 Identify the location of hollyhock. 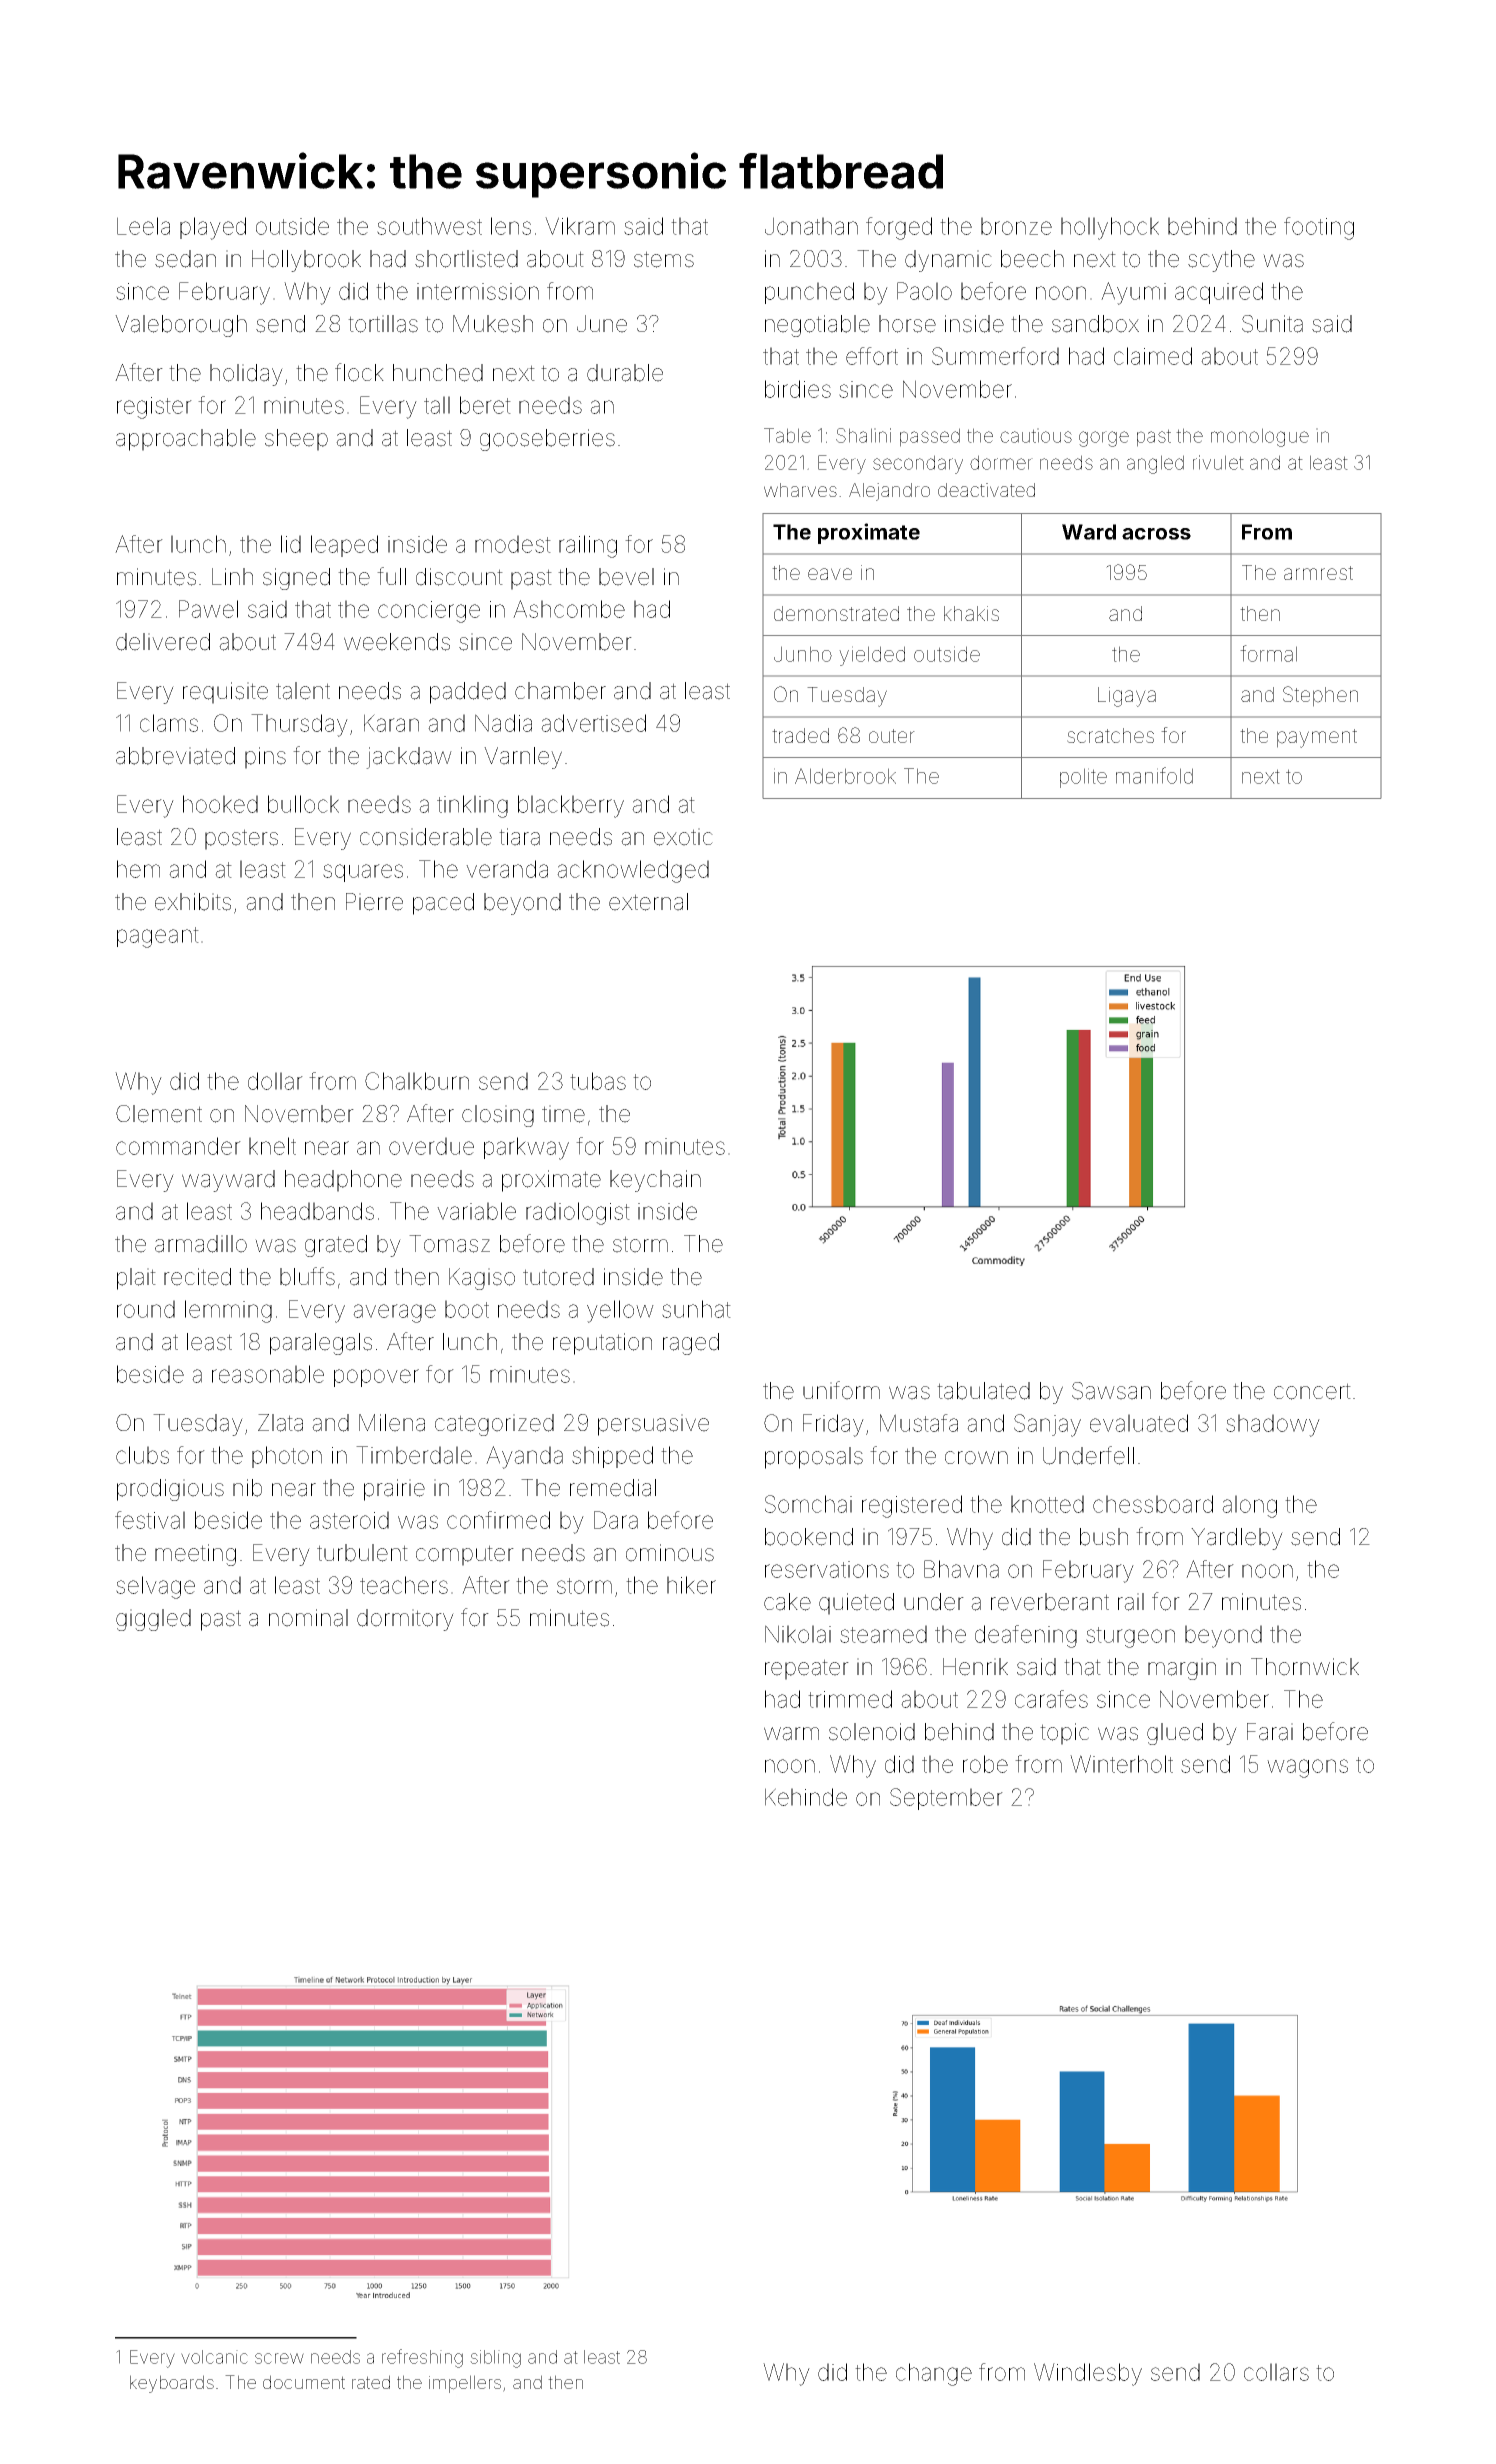
(1110, 228).
